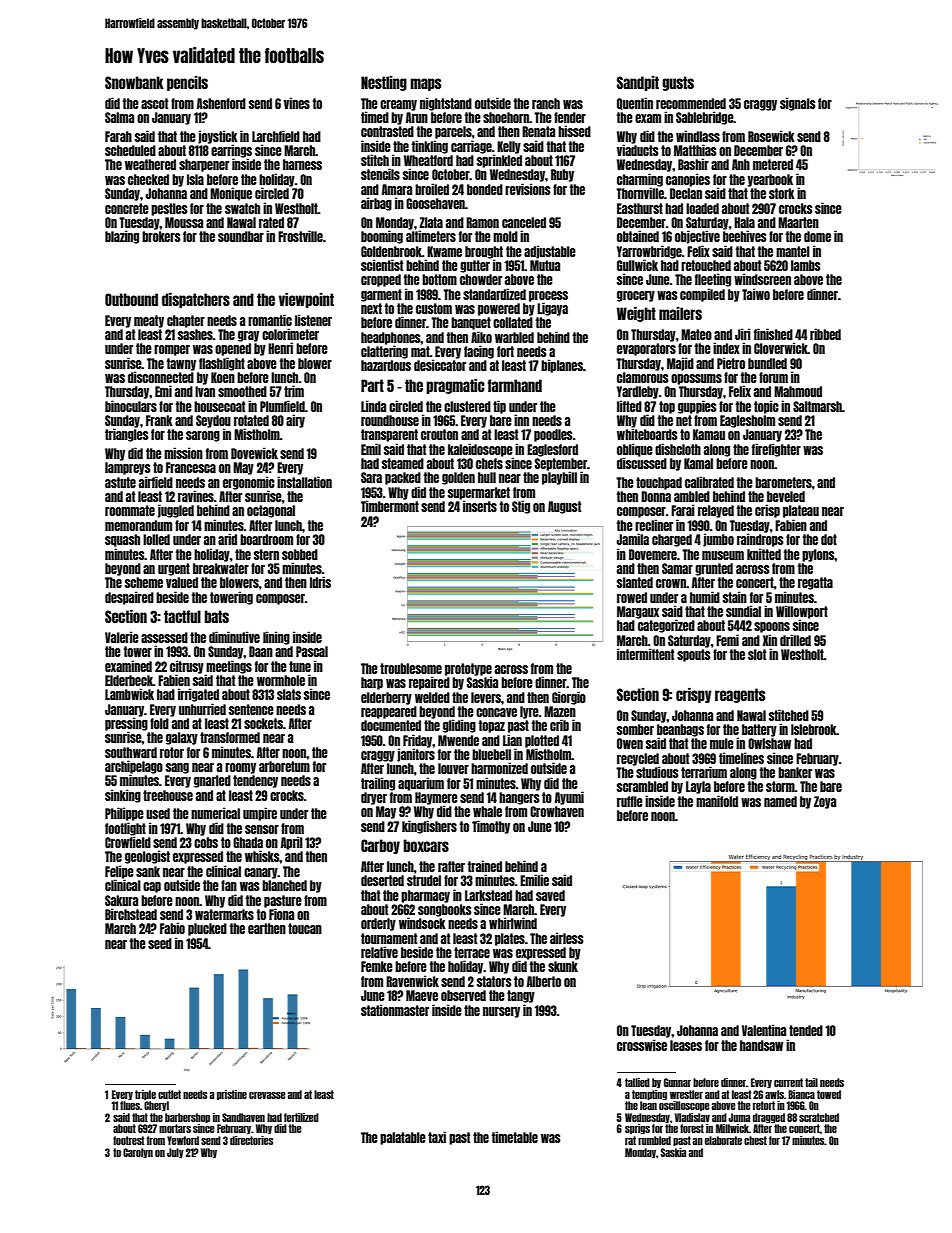 The height and width of the image is (1233, 952). What do you see at coordinates (825, 334) in the image?
I see `ribbed` at bounding box center [825, 334].
